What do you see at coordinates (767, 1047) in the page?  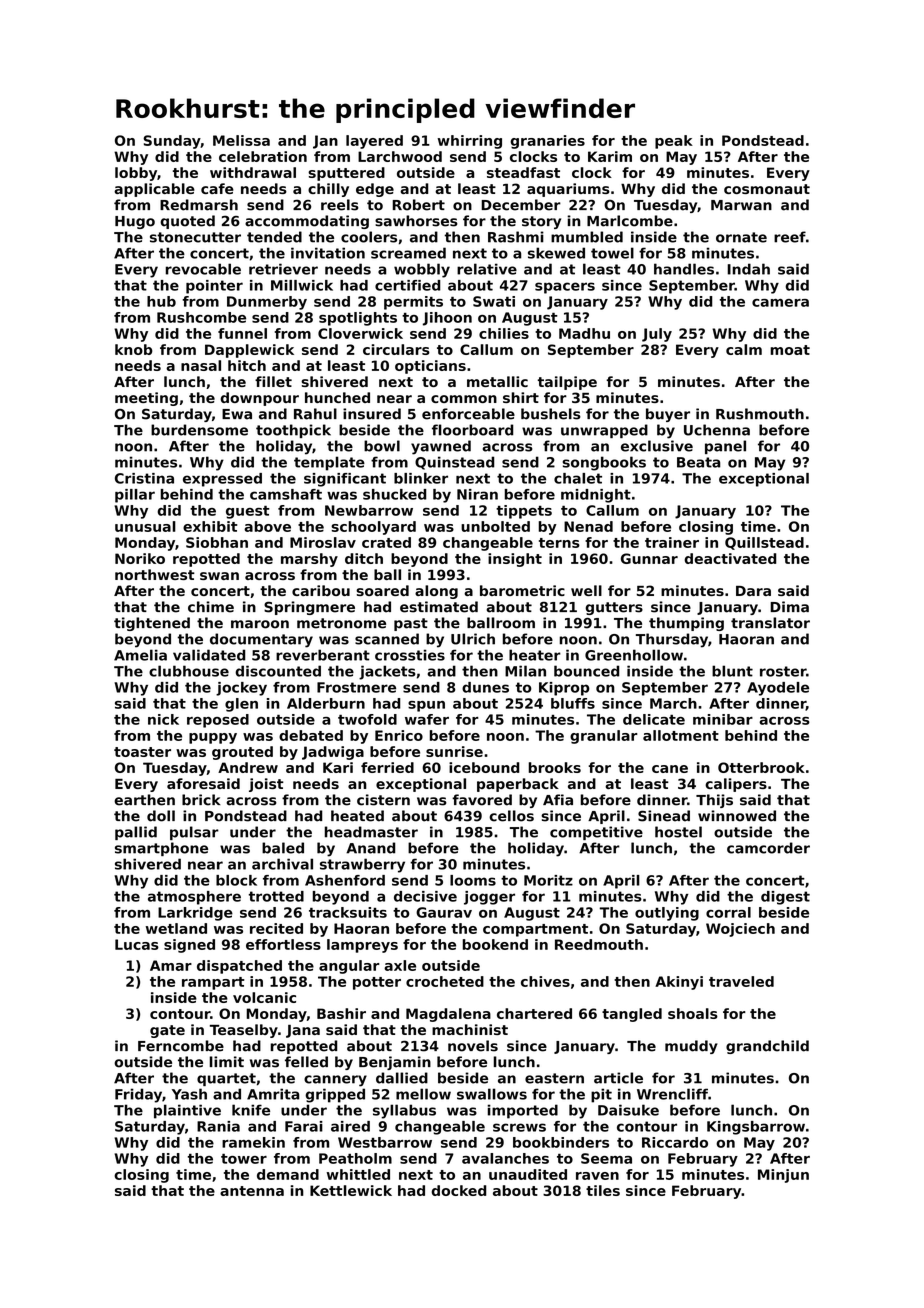 I see `grandchild` at bounding box center [767, 1047].
